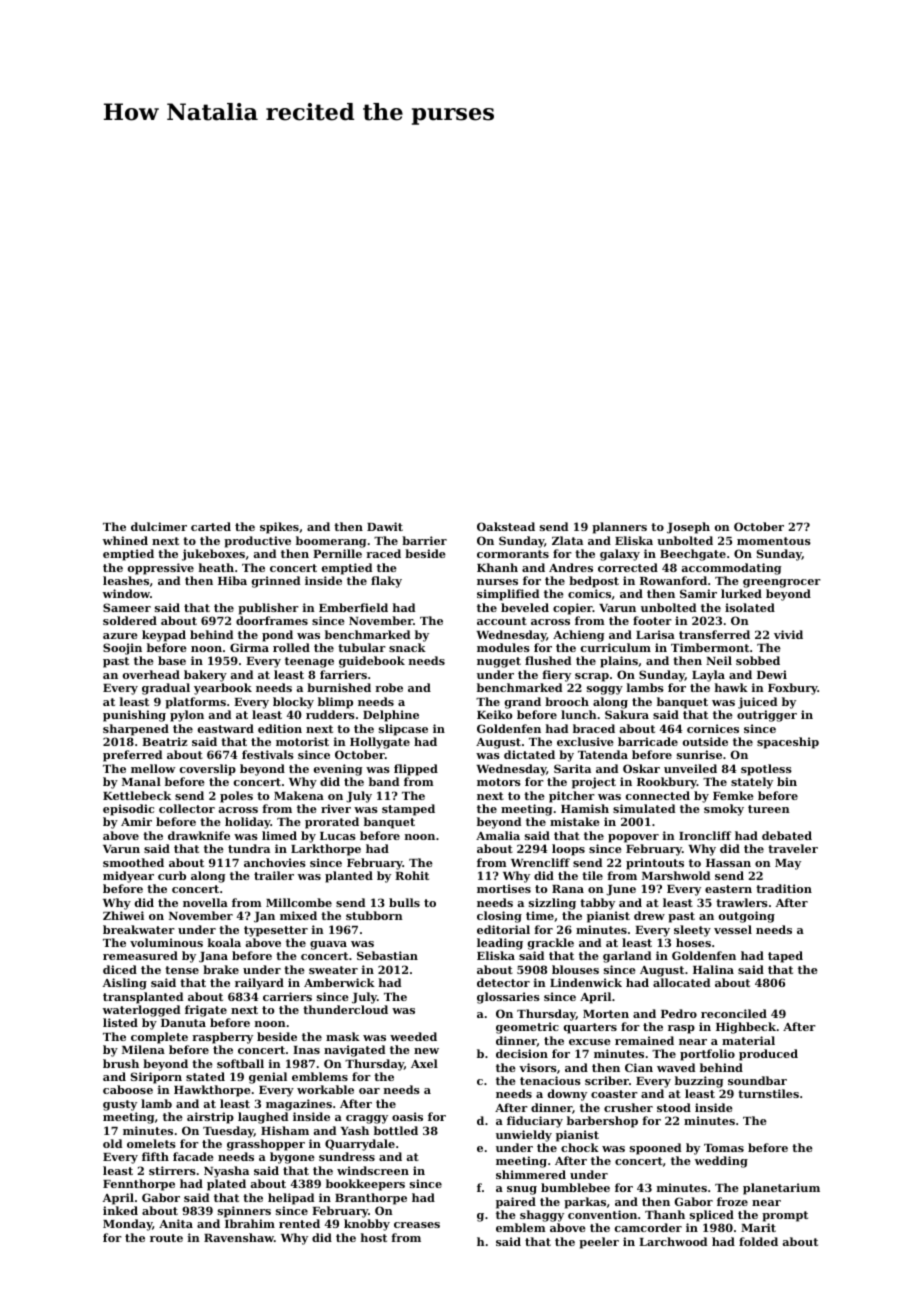 The width and height of the screenshot is (924, 1308). I want to click on voluminous, so click(166, 942).
